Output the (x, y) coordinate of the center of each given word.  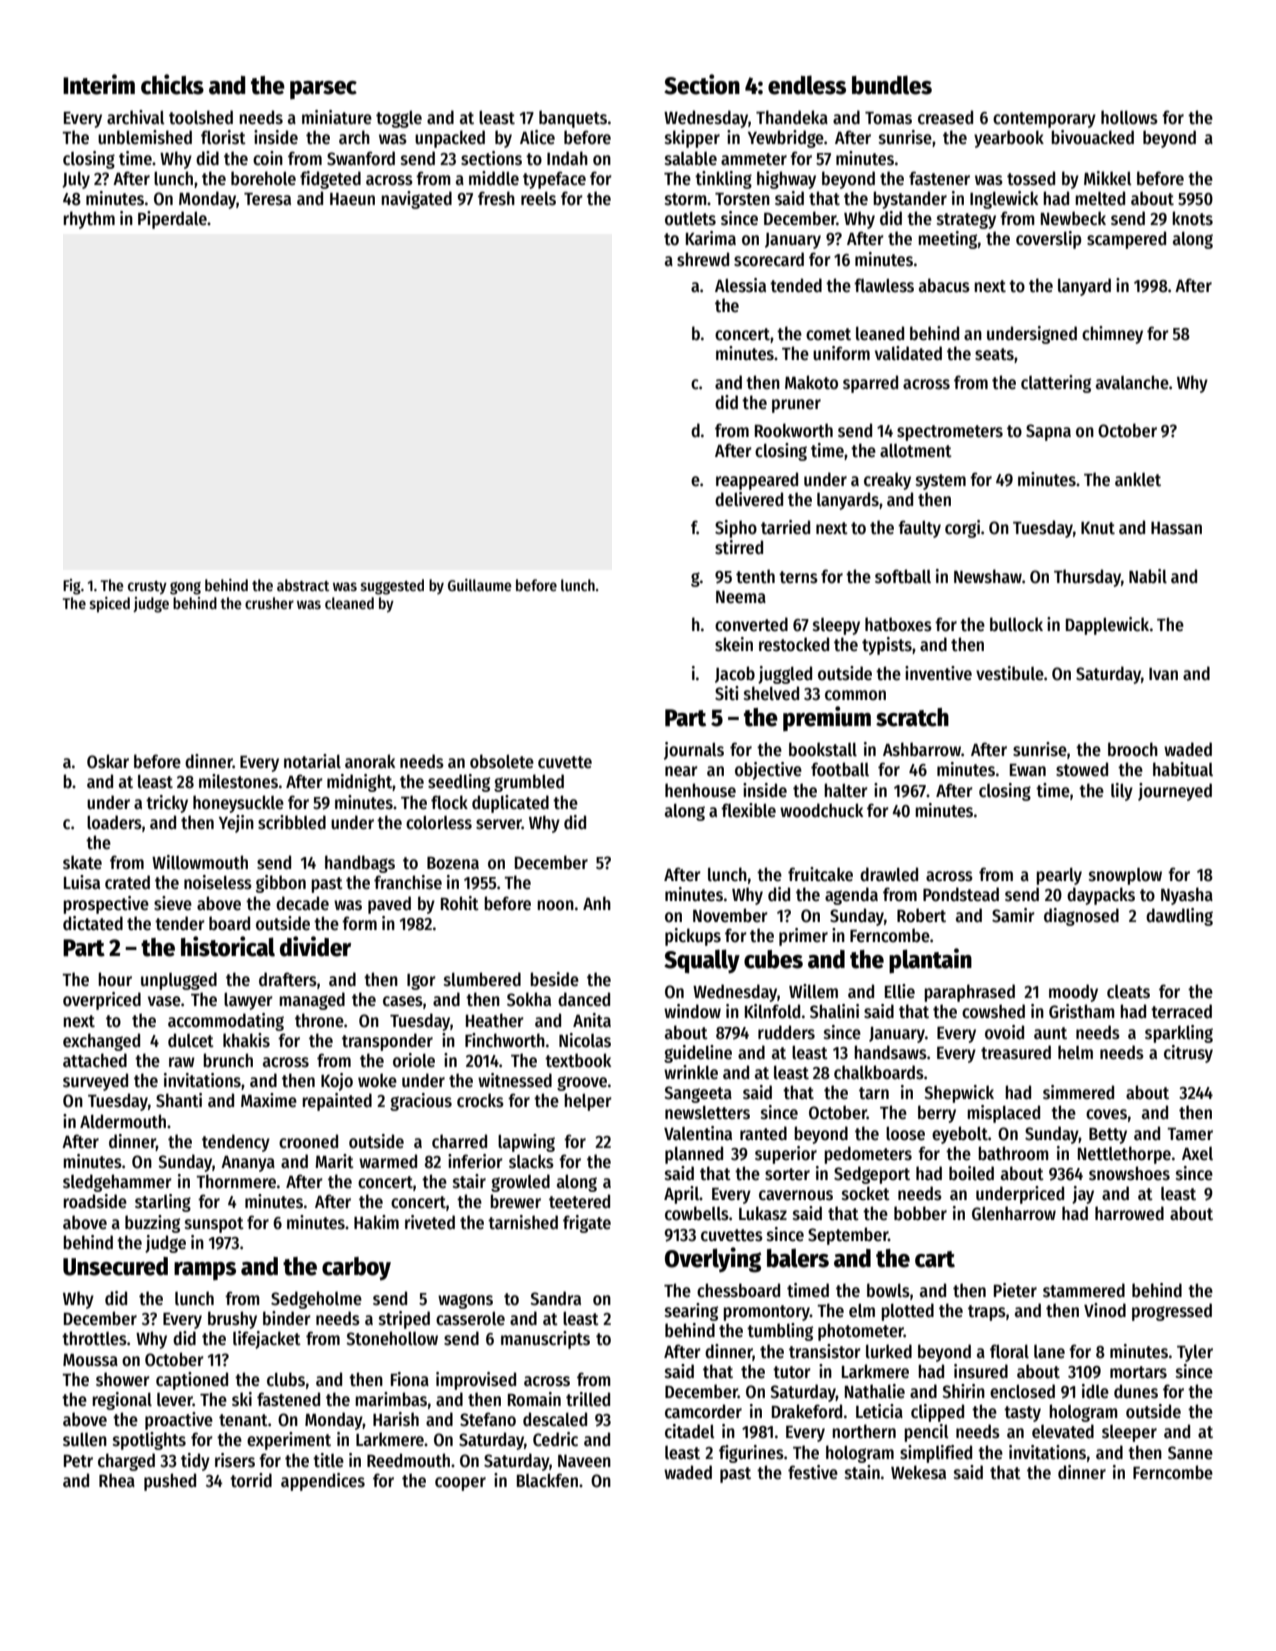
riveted (430, 1222)
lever (175, 1400)
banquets (573, 119)
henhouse (700, 790)
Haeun (352, 199)
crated (127, 882)
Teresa (267, 199)
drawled (889, 874)
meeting (947, 240)
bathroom (1013, 1153)
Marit (334, 1161)
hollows (1129, 117)
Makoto (811, 382)
